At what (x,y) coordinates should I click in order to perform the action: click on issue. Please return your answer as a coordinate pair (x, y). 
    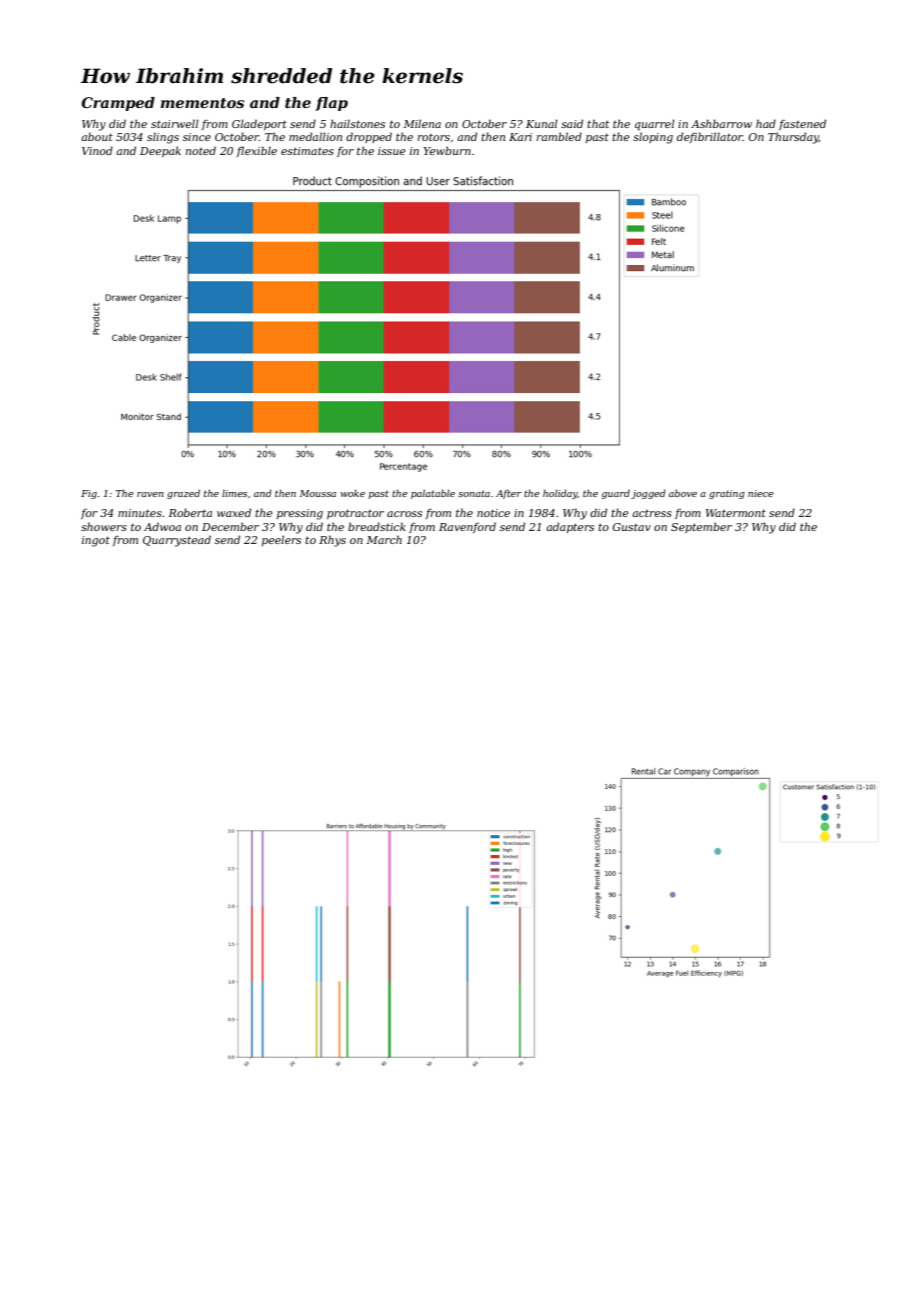
    Looking at the image, I should click on (392, 151).
